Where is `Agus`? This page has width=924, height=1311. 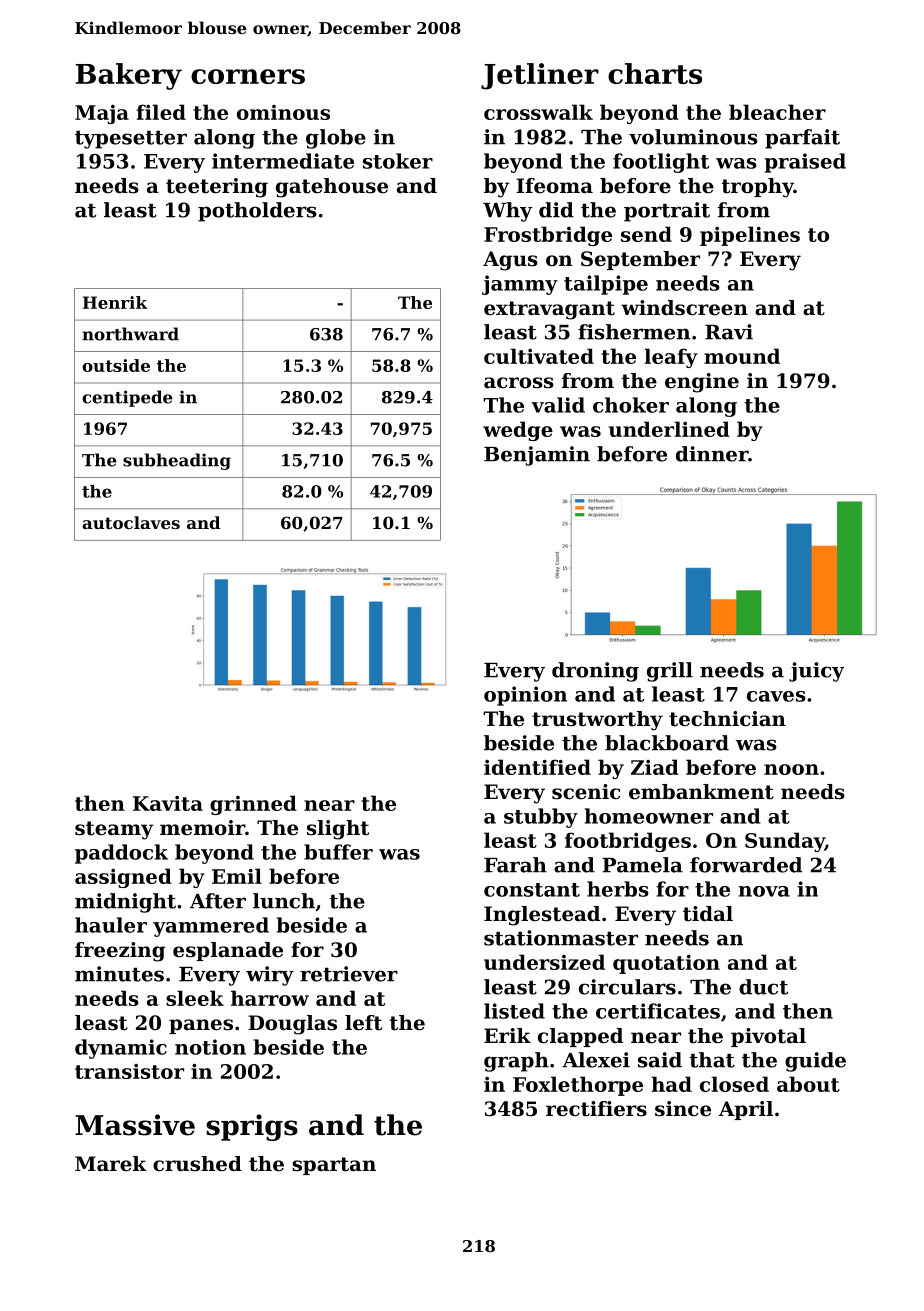 Agus is located at coordinates (510, 261).
